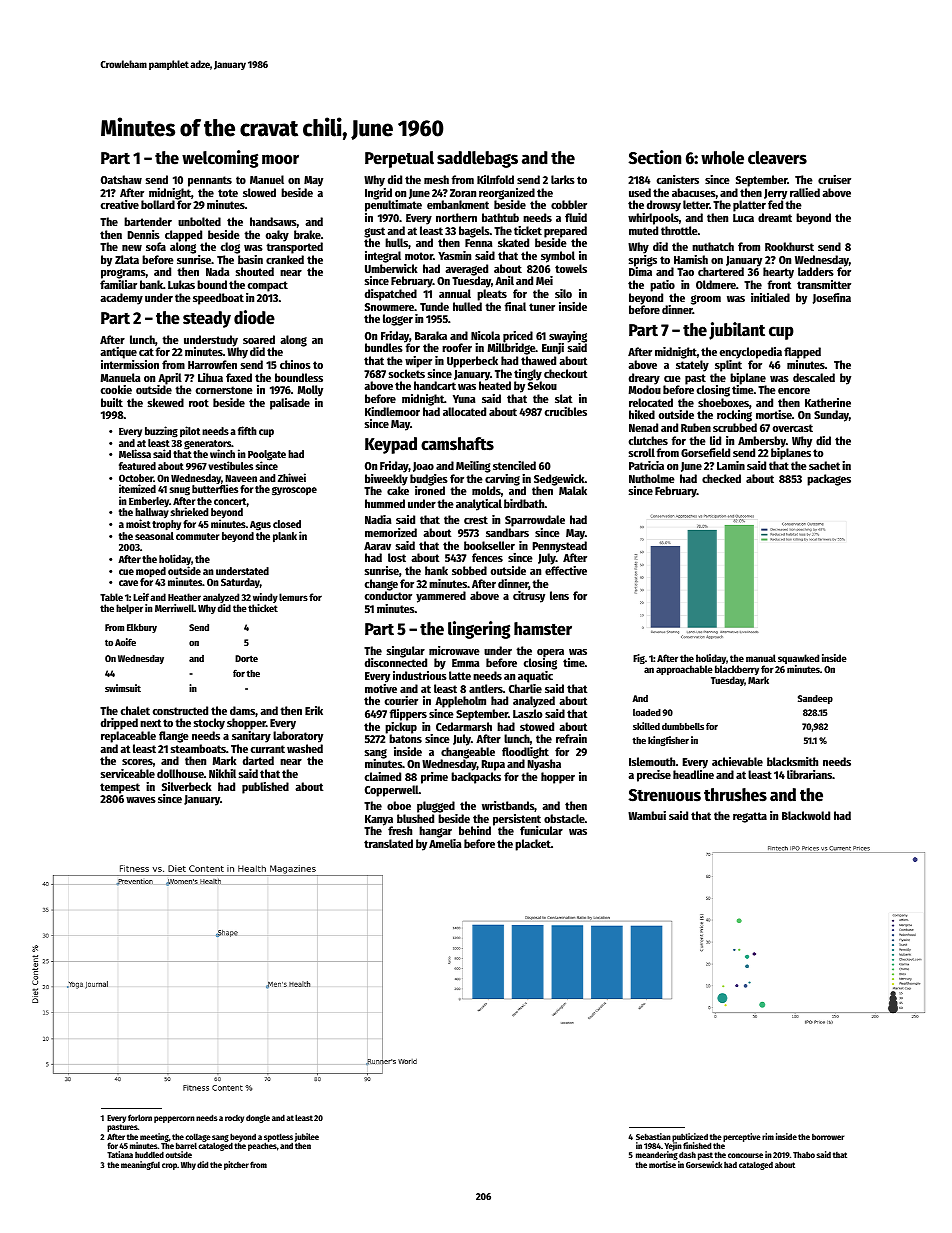 Image resolution: width=952 pixels, height=1233 pixels. Describe the element at coordinates (112, 402) in the screenshot. I see `built` at that location.
